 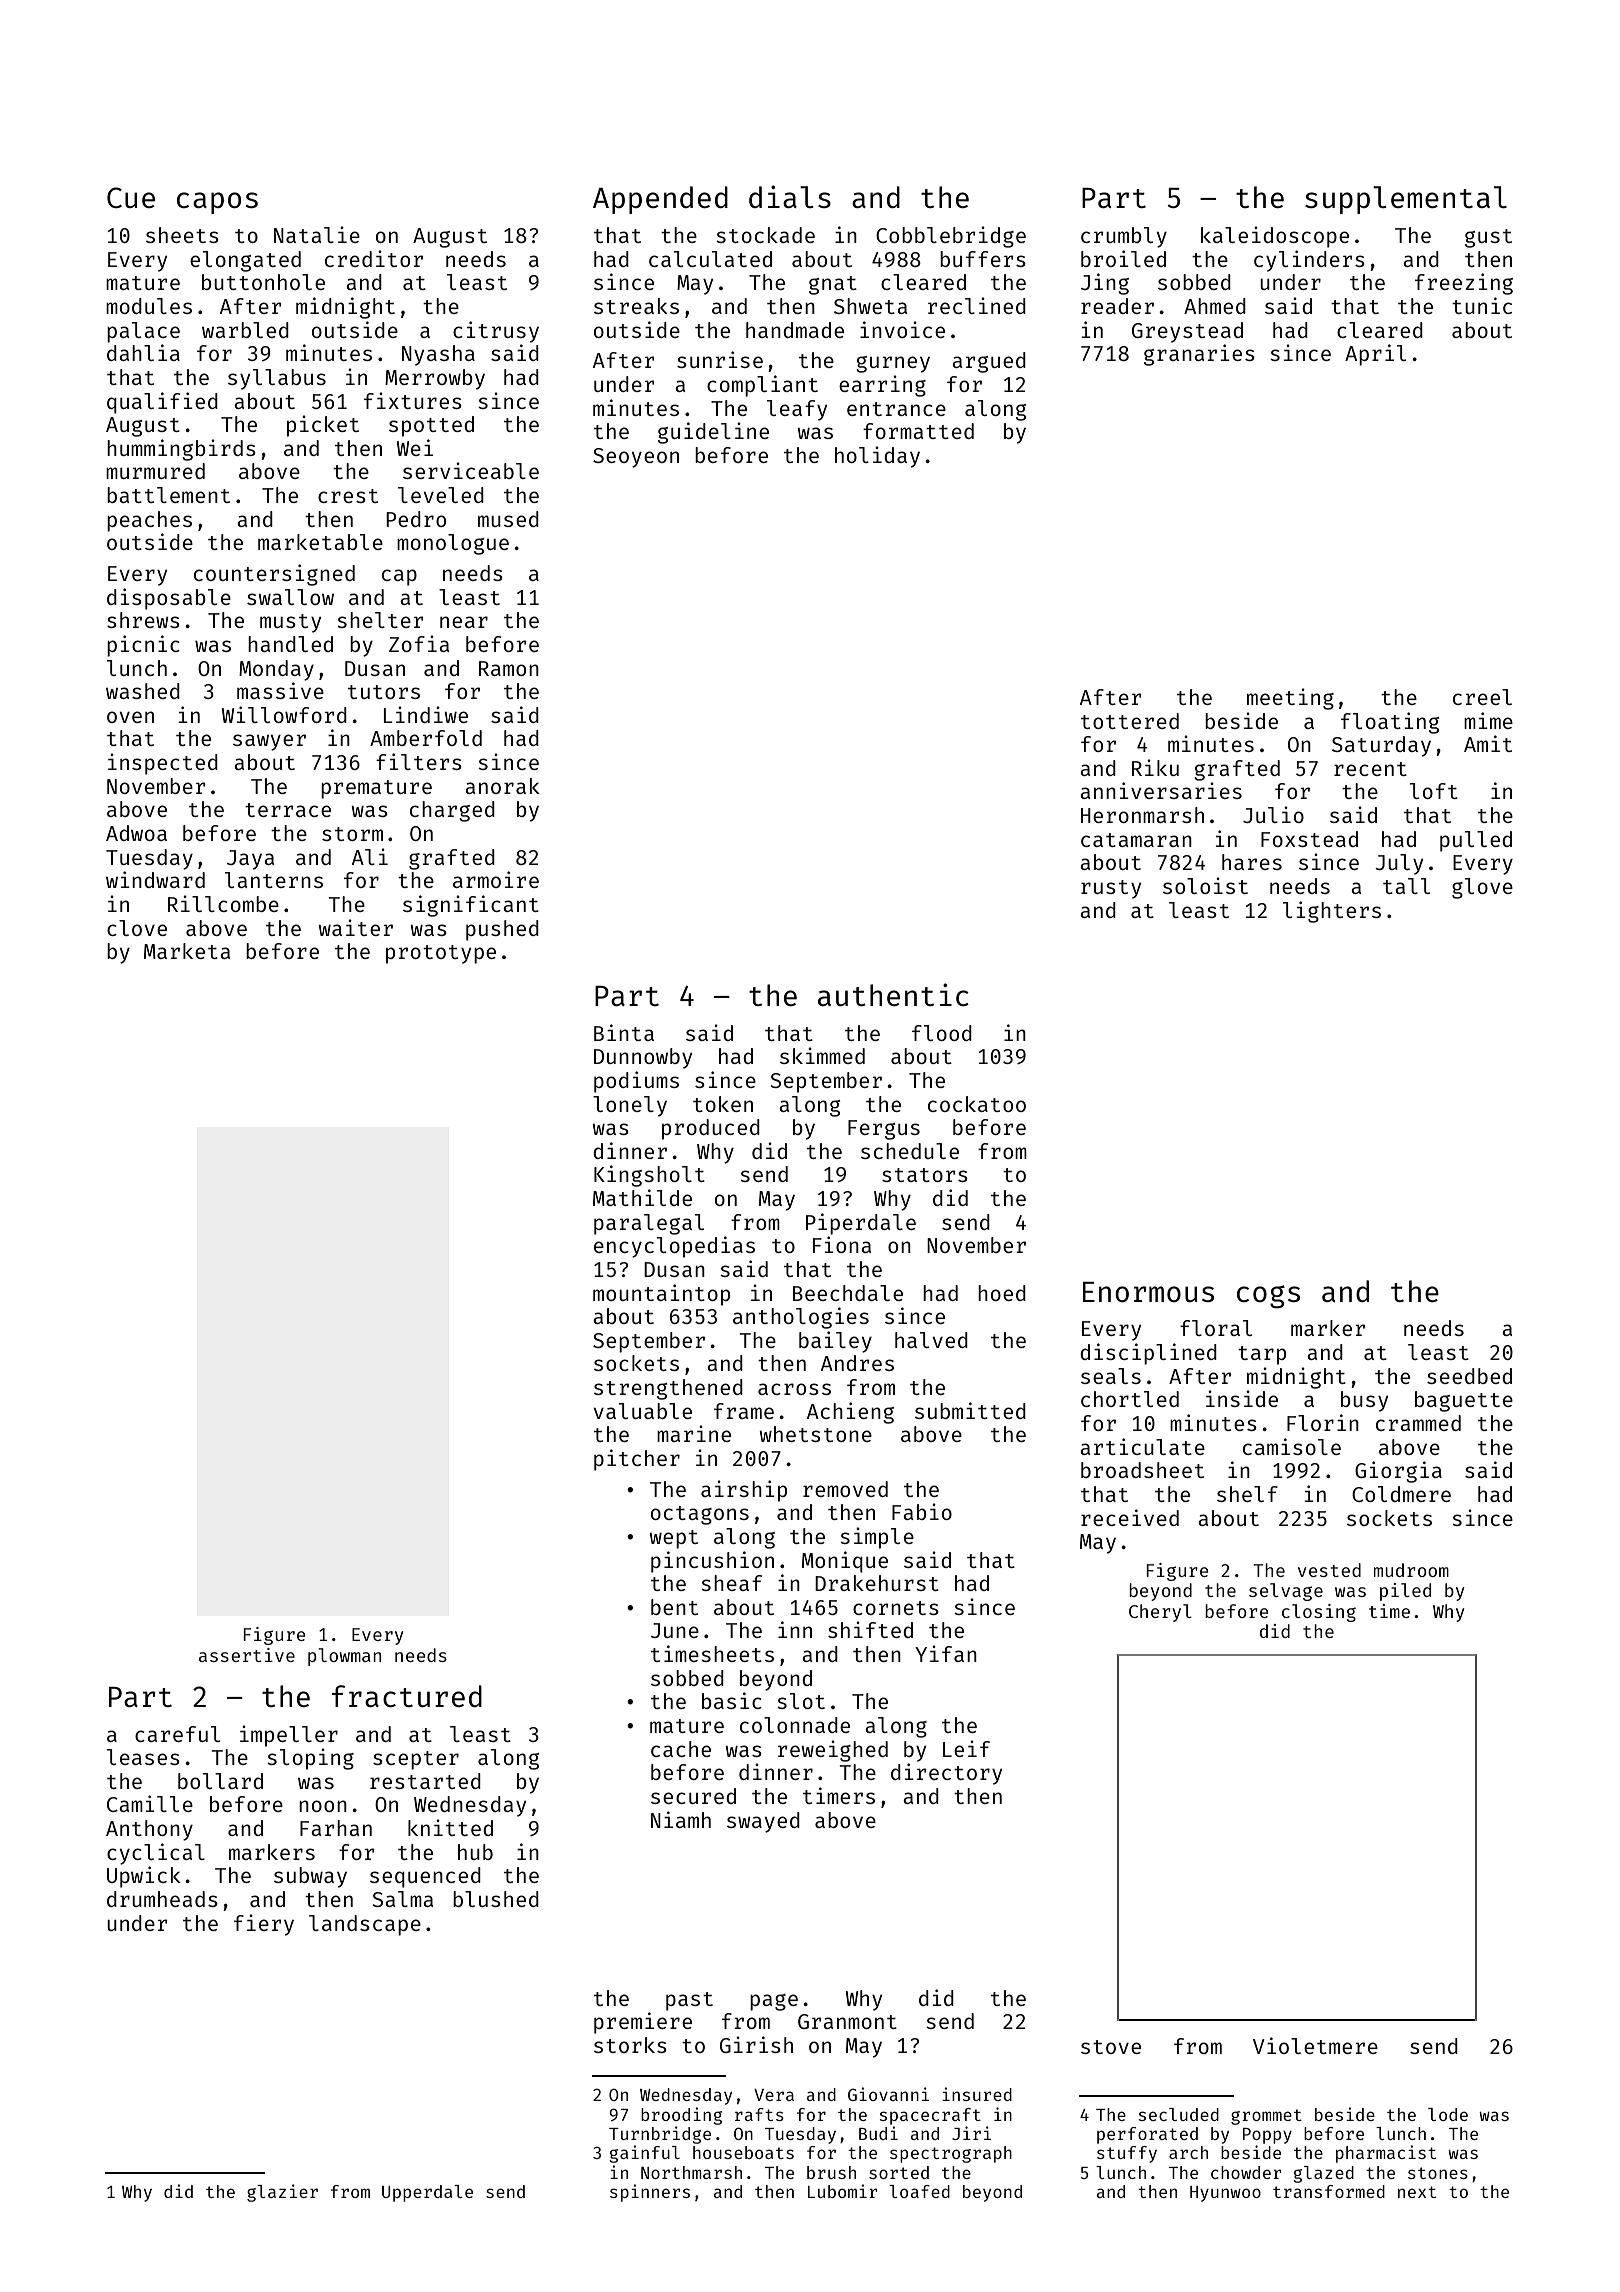 I want to click on glazier, so click(x=282, y=2193).
